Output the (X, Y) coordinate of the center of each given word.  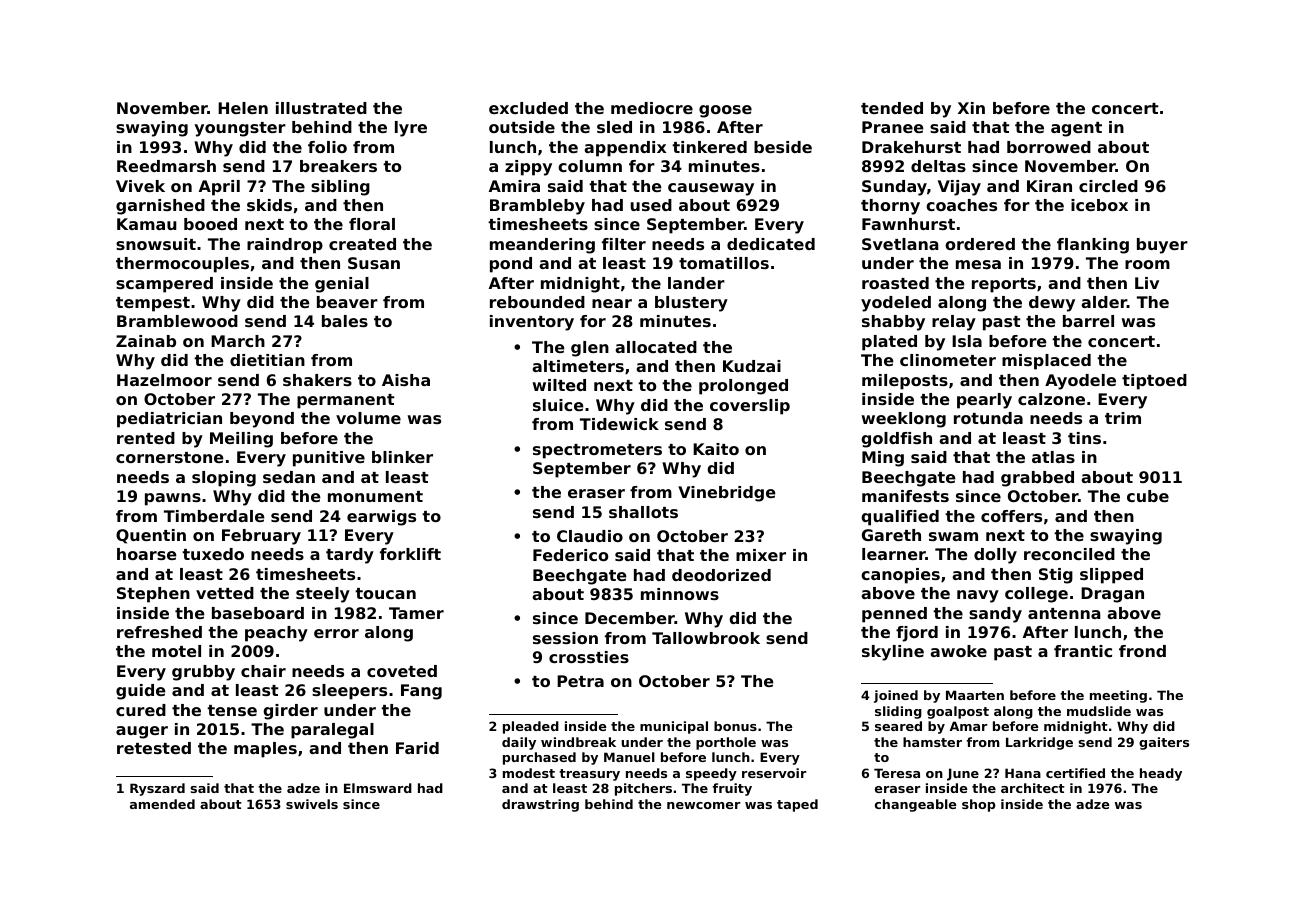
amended (162, 804)
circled (1108, 186)
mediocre (652, 108)
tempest (153, 304)
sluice (558, 405)
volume (368, 418)
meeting (1118, 696)
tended (892, 108)
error (336, 633)
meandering (542, 246)
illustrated (321, 108)
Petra (580, 681)
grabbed (1037, 479)
